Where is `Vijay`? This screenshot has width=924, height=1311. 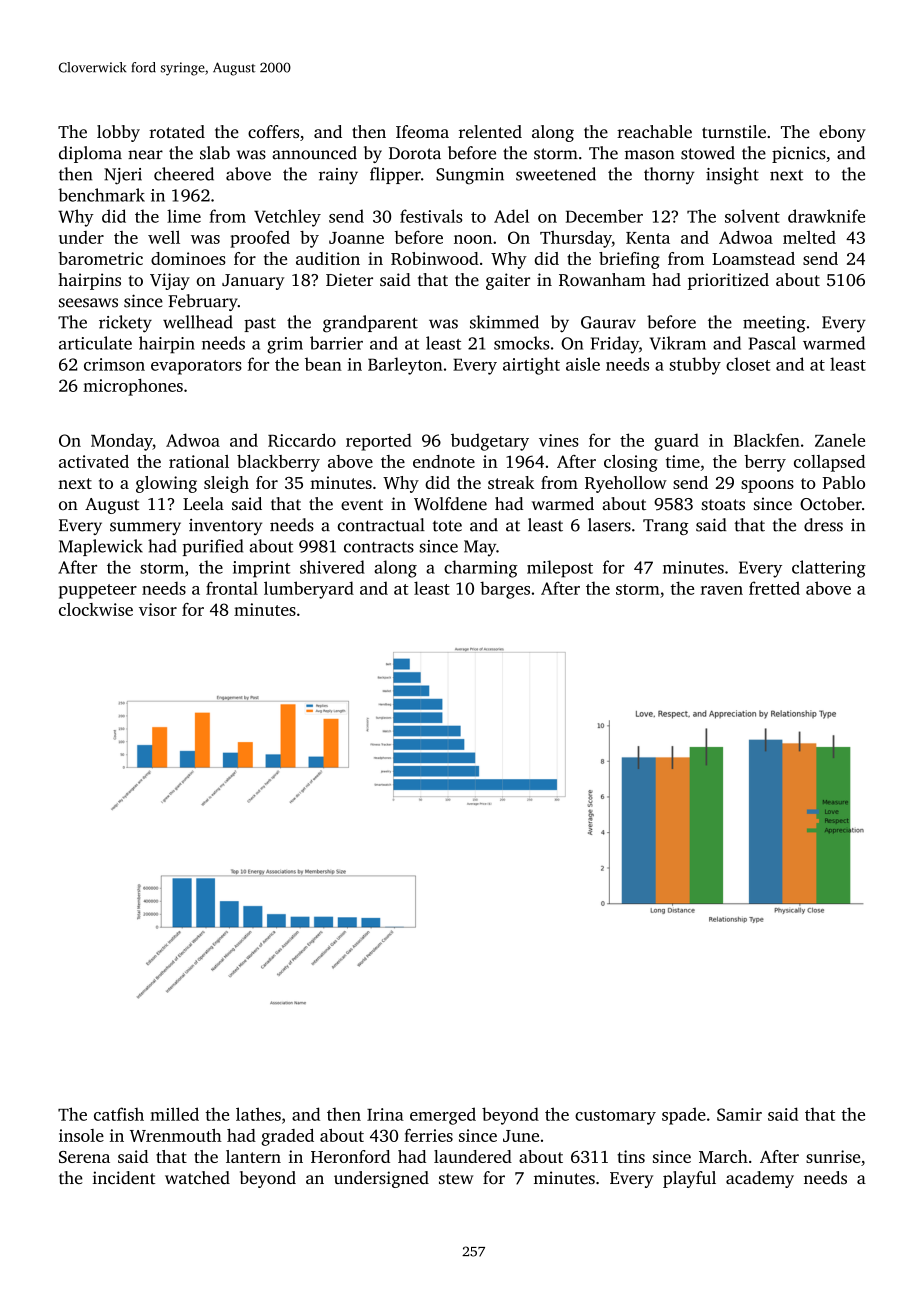
Vijay is located at coordinates (170, 281).
